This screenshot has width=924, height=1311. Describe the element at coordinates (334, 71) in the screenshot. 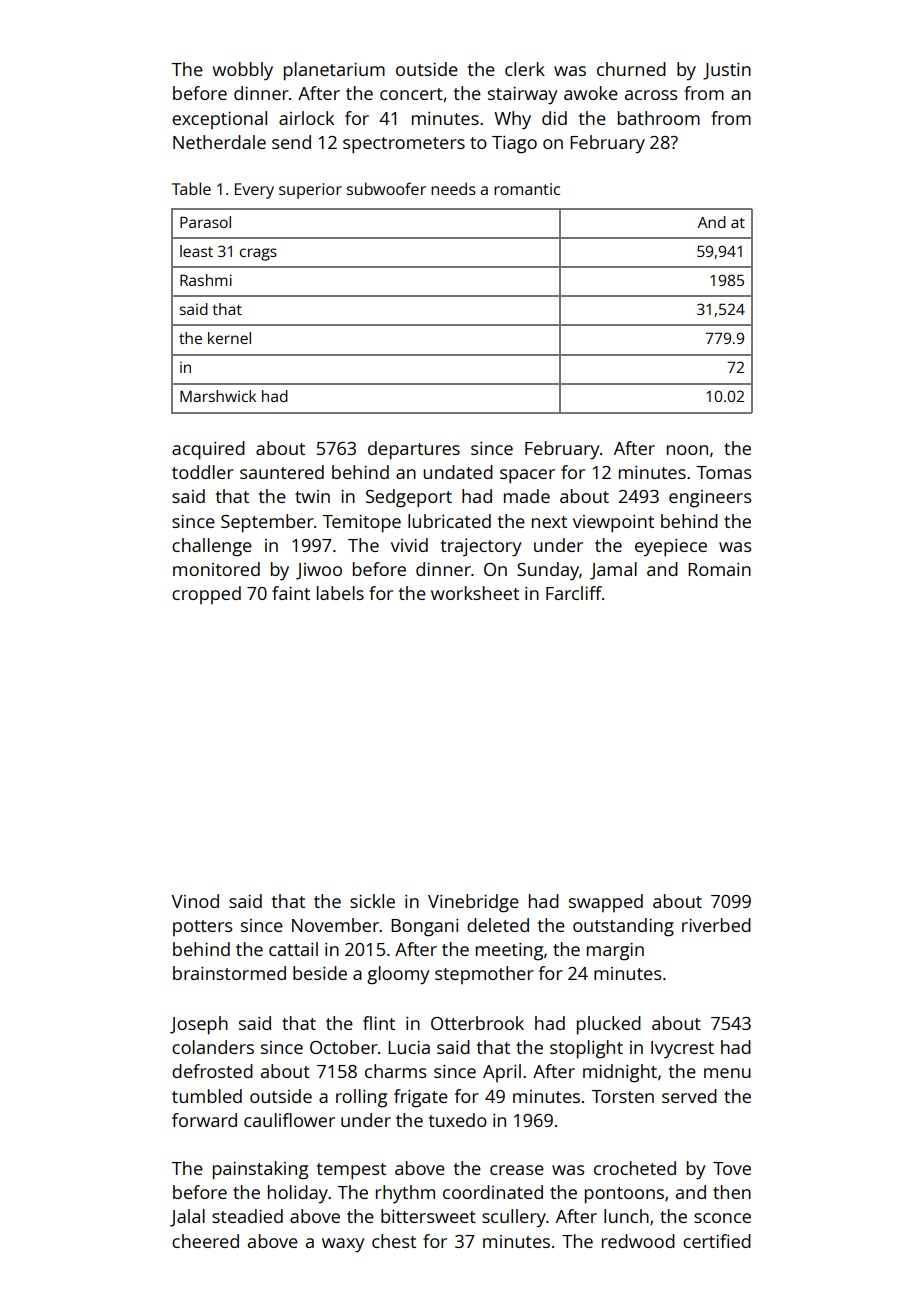

I see `planetarium` at that location.
